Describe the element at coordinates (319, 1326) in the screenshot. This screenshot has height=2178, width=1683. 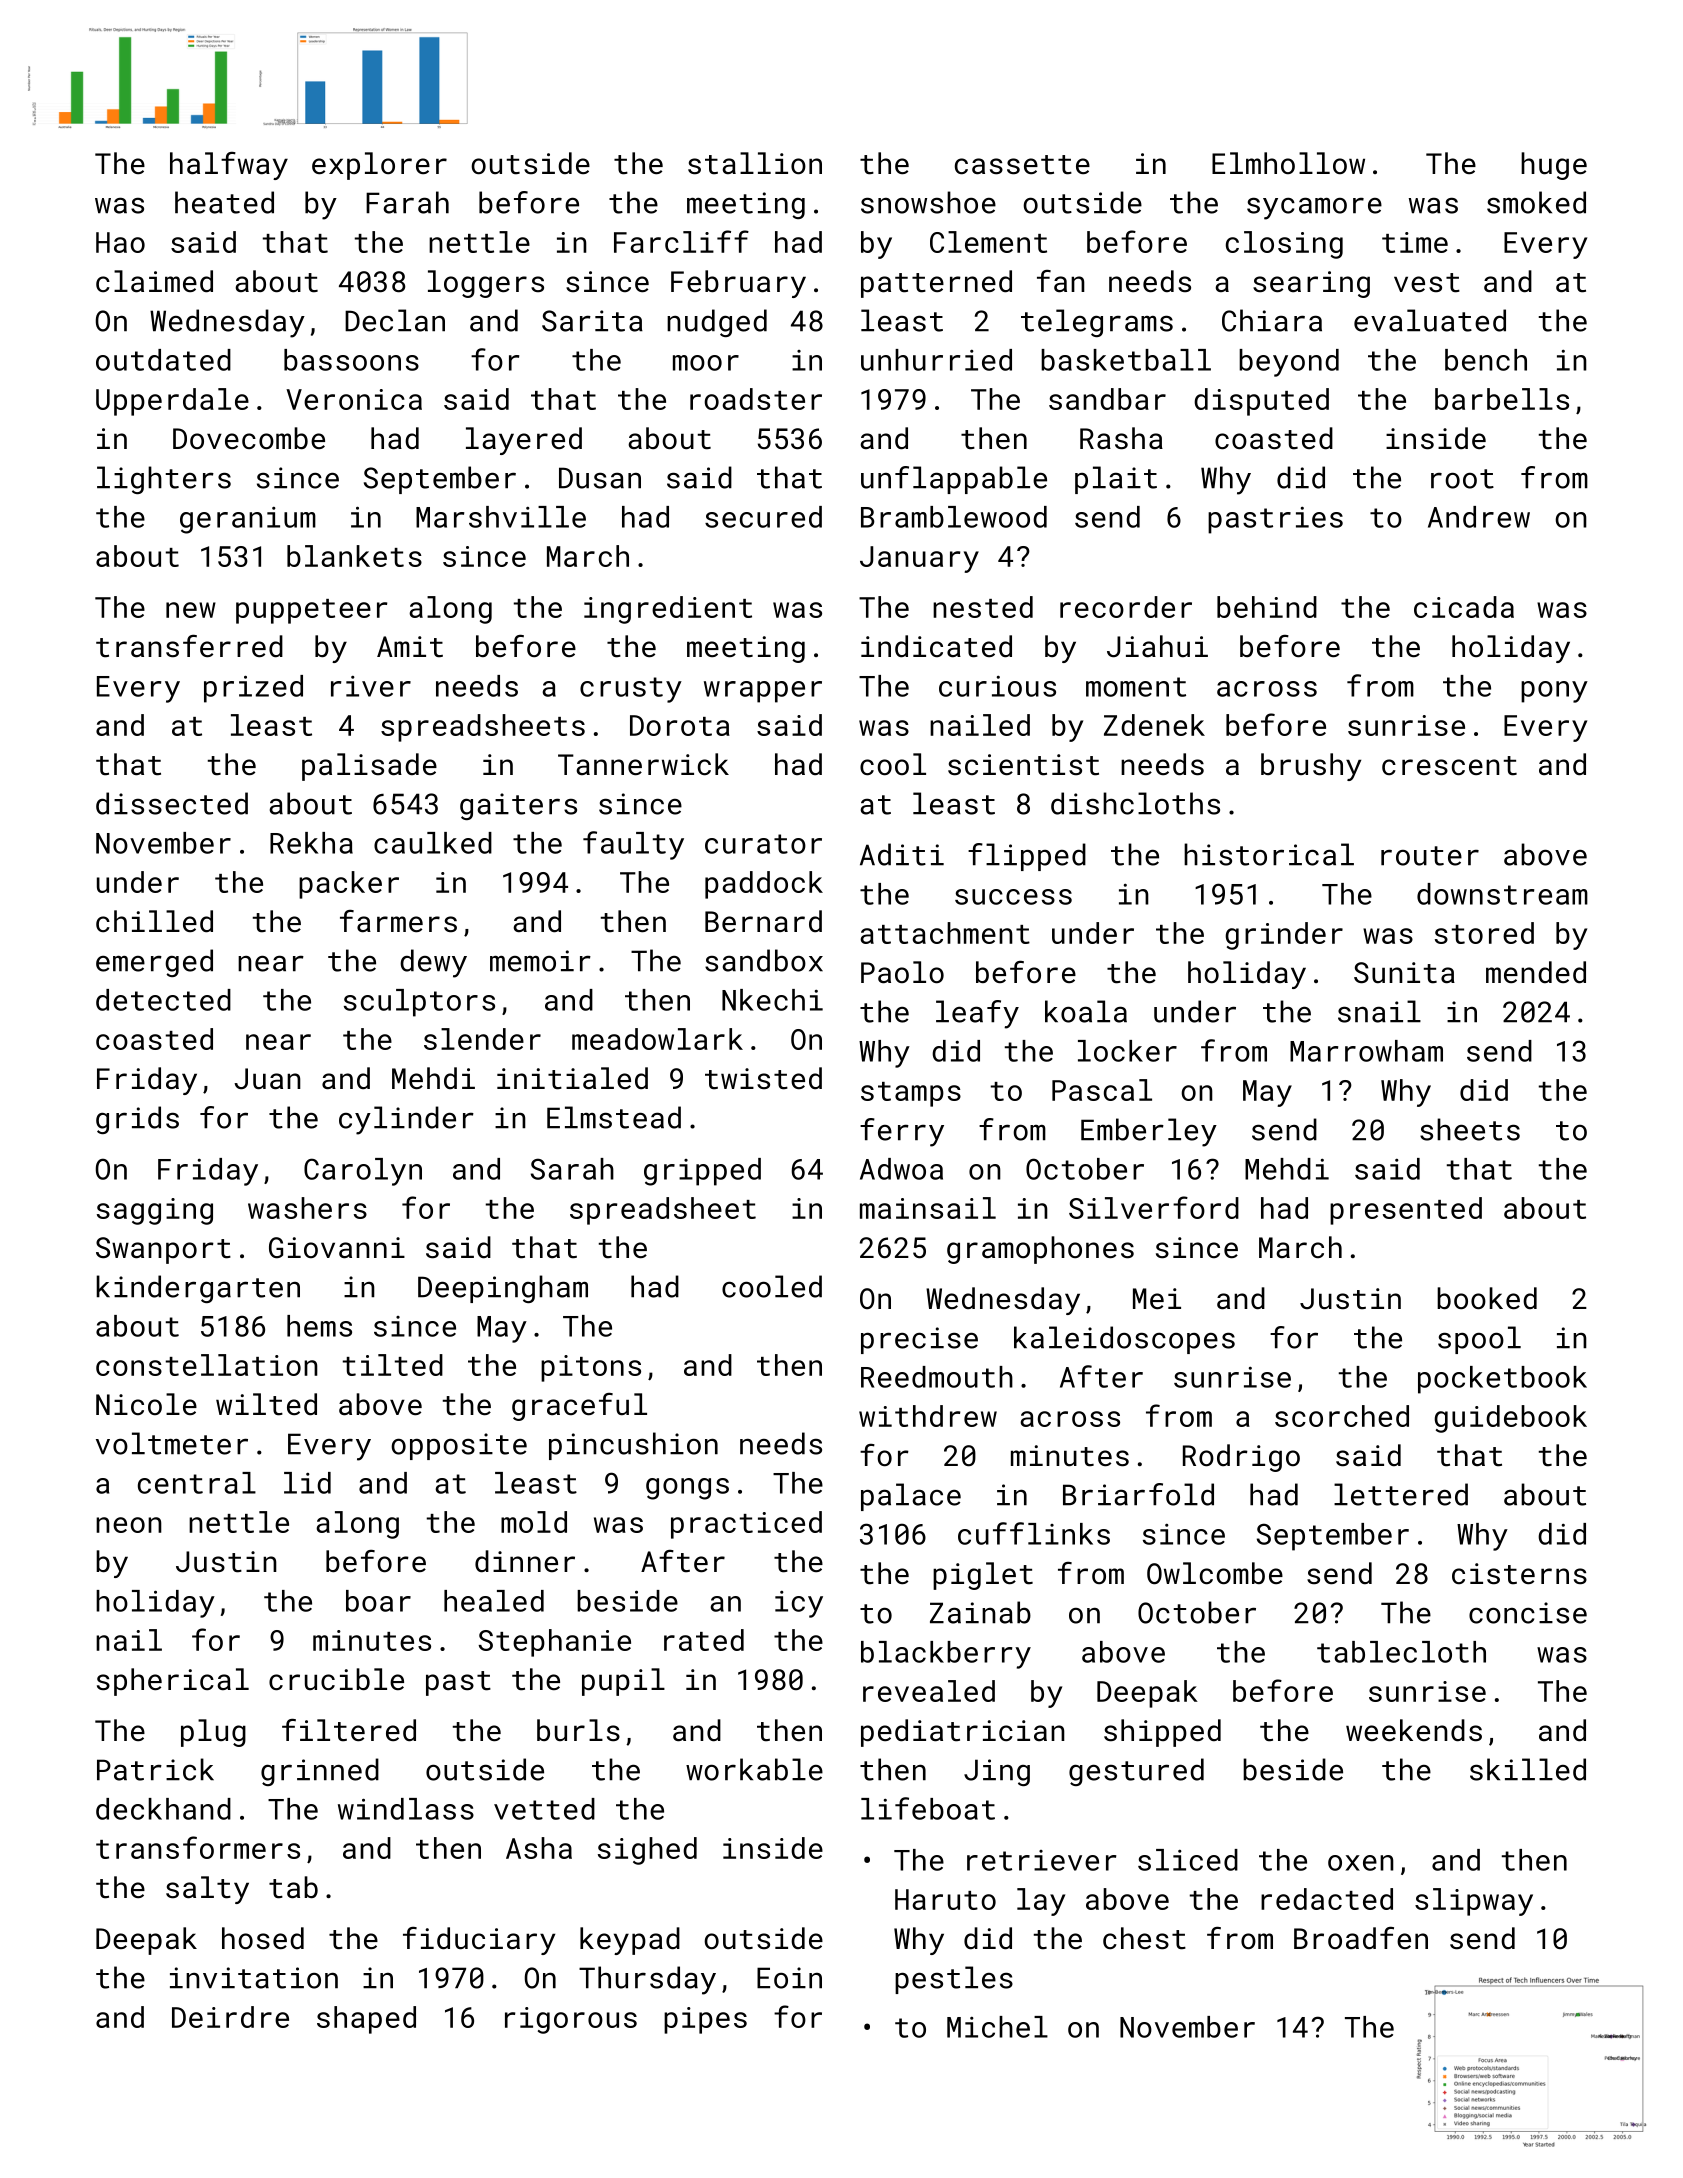
I see `hems` at that location.
